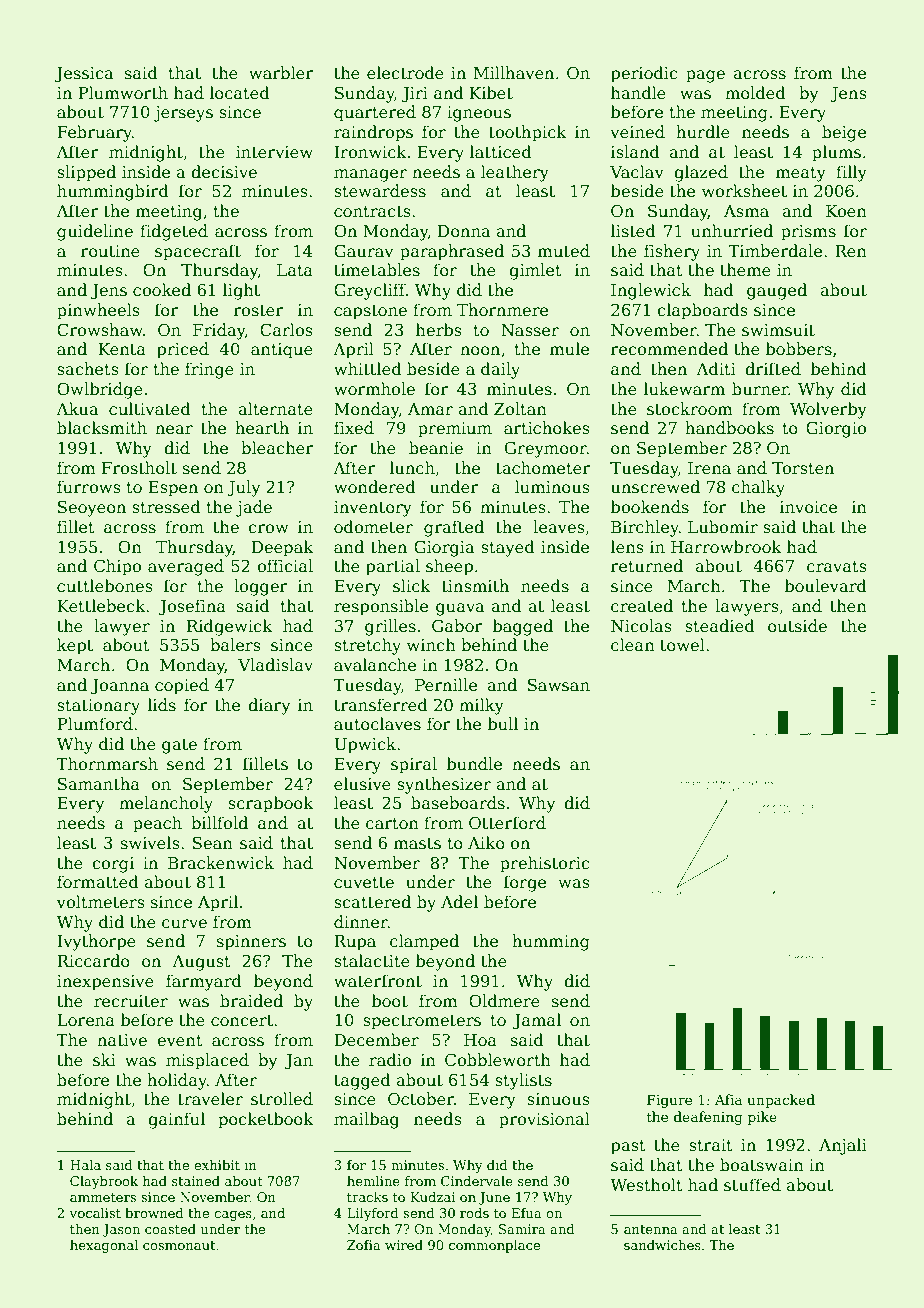  Describe the element at coordinates (355, 943) in the document. I see `Rupa` at that location.
